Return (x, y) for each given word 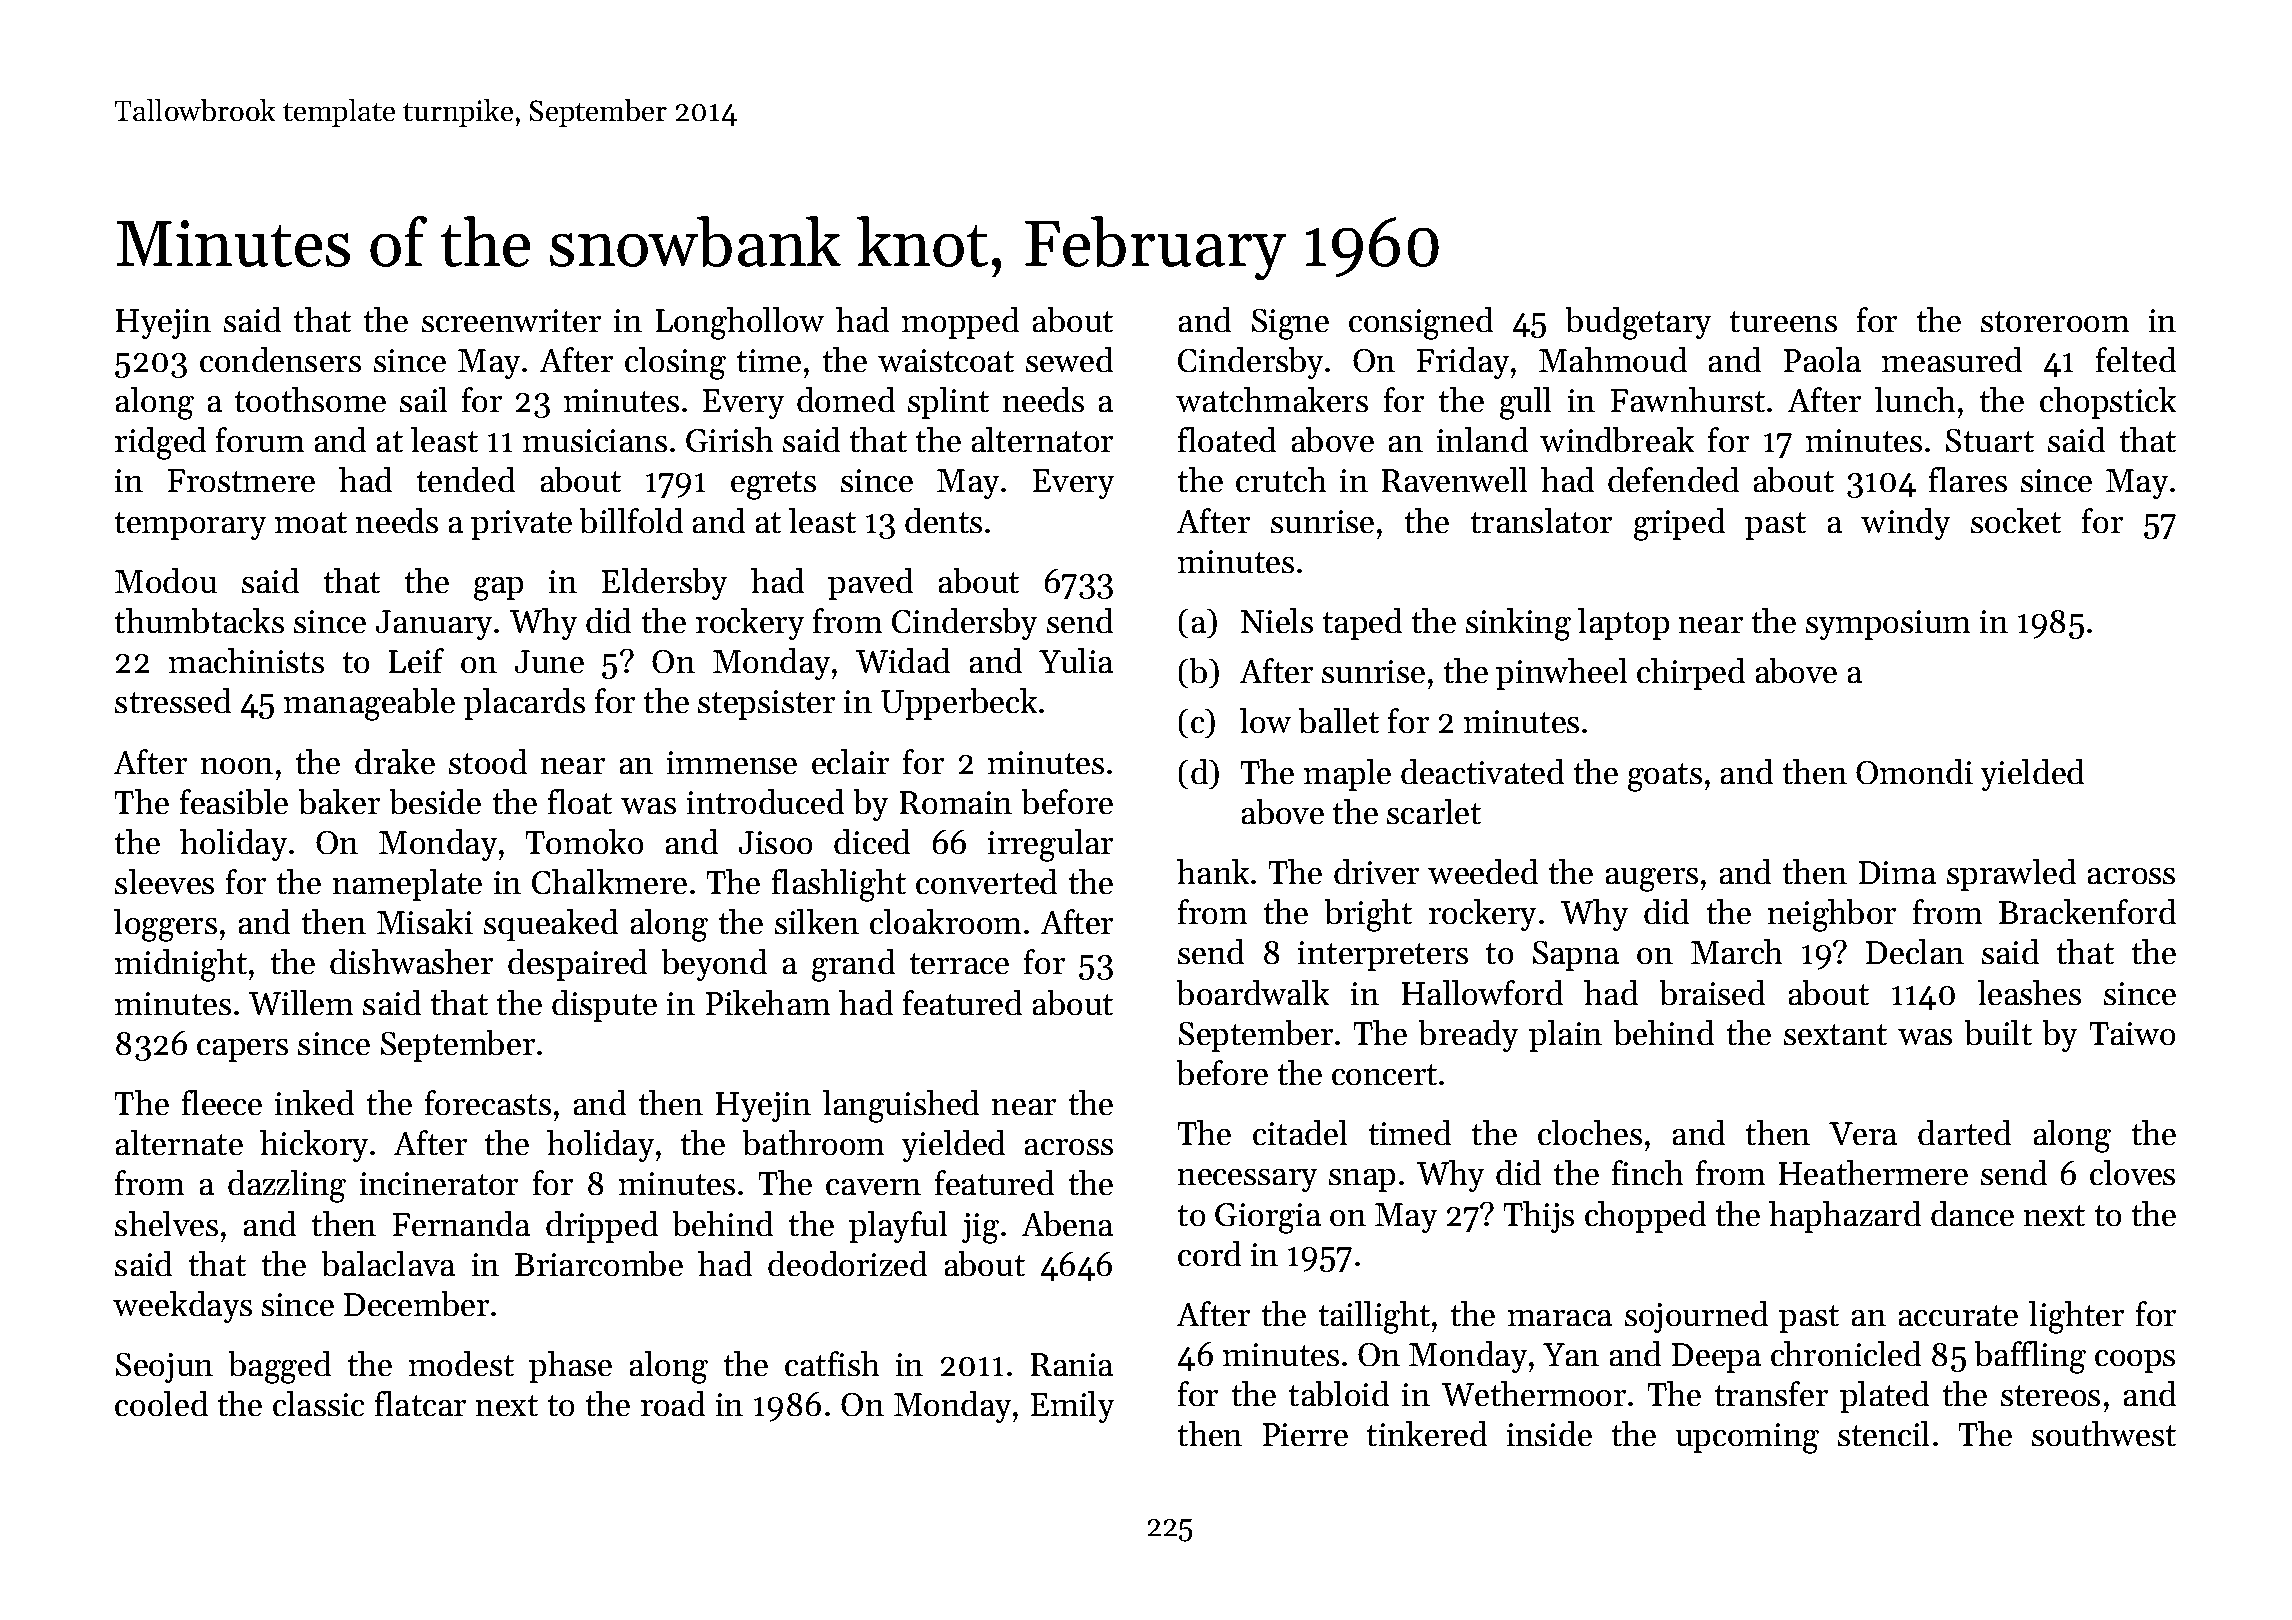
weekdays (182, 1307)
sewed (1069, 359)
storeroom (2055, 321)
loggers (165, 925)
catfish (832, 1363)
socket (2016, 520)
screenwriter (511, 320)
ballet (1339, 720)
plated (1884, 1397)
